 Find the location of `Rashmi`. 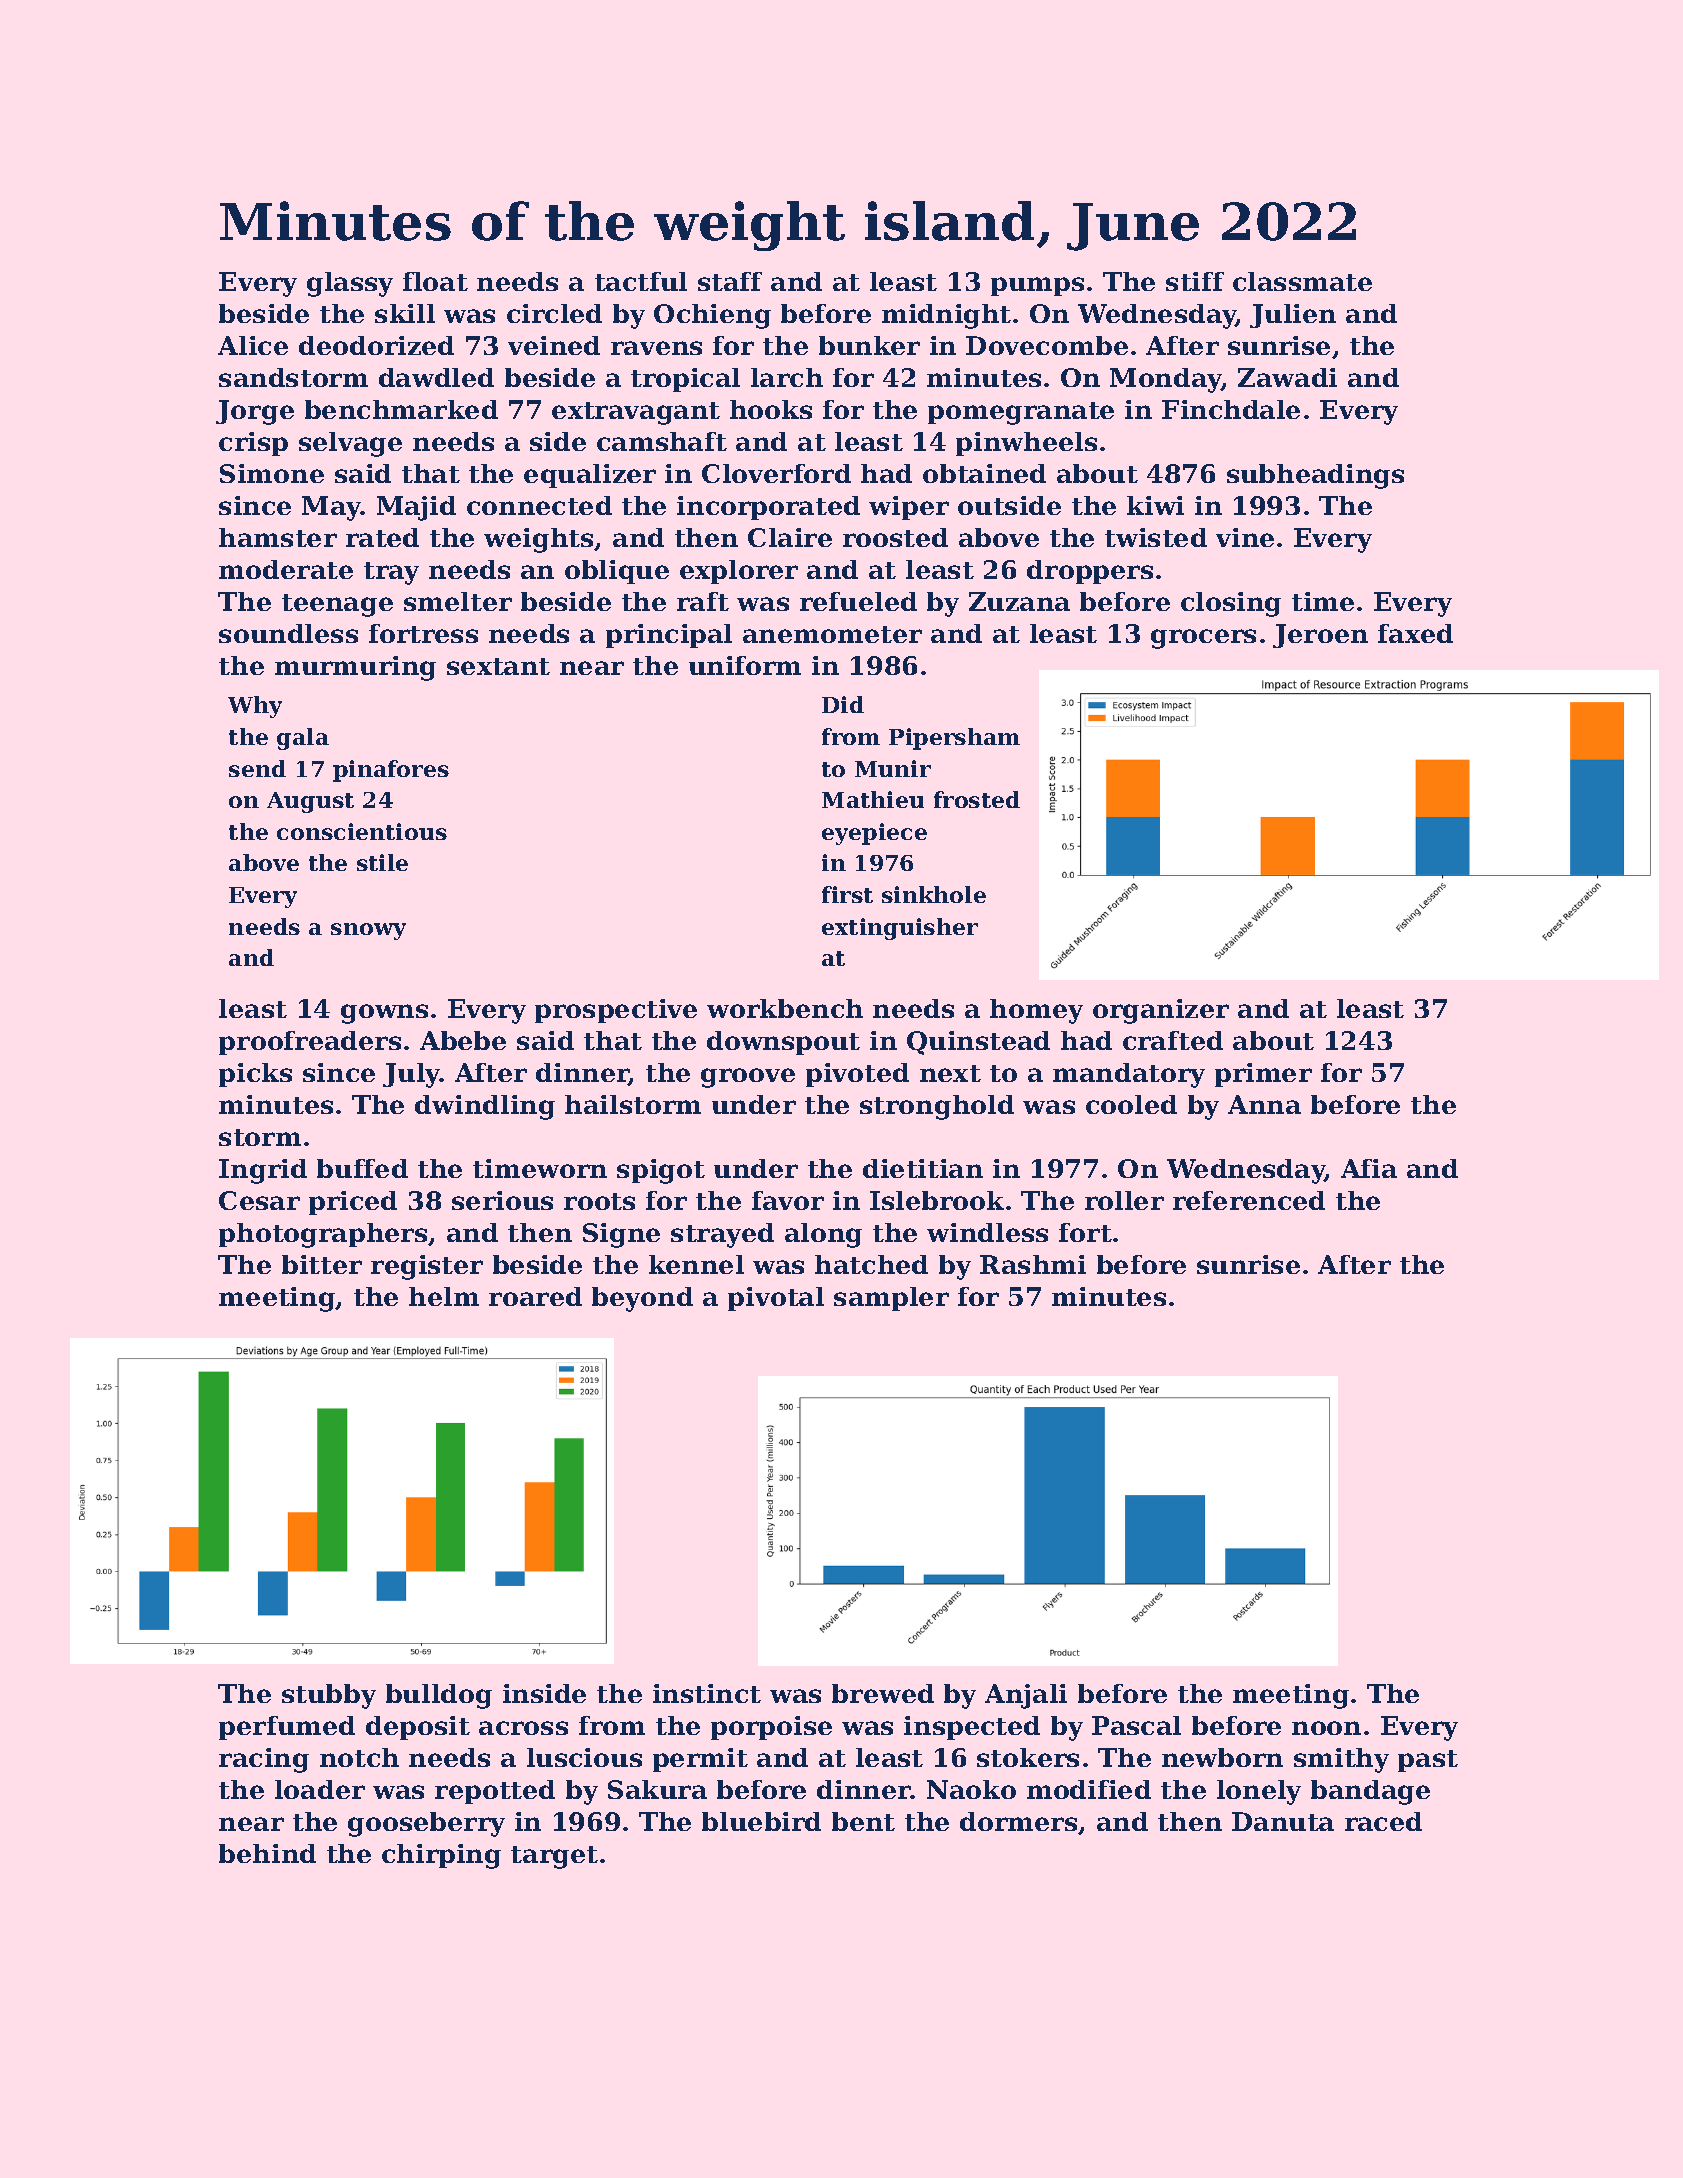

Rashmi is located at coordinates (1033, 1264).
